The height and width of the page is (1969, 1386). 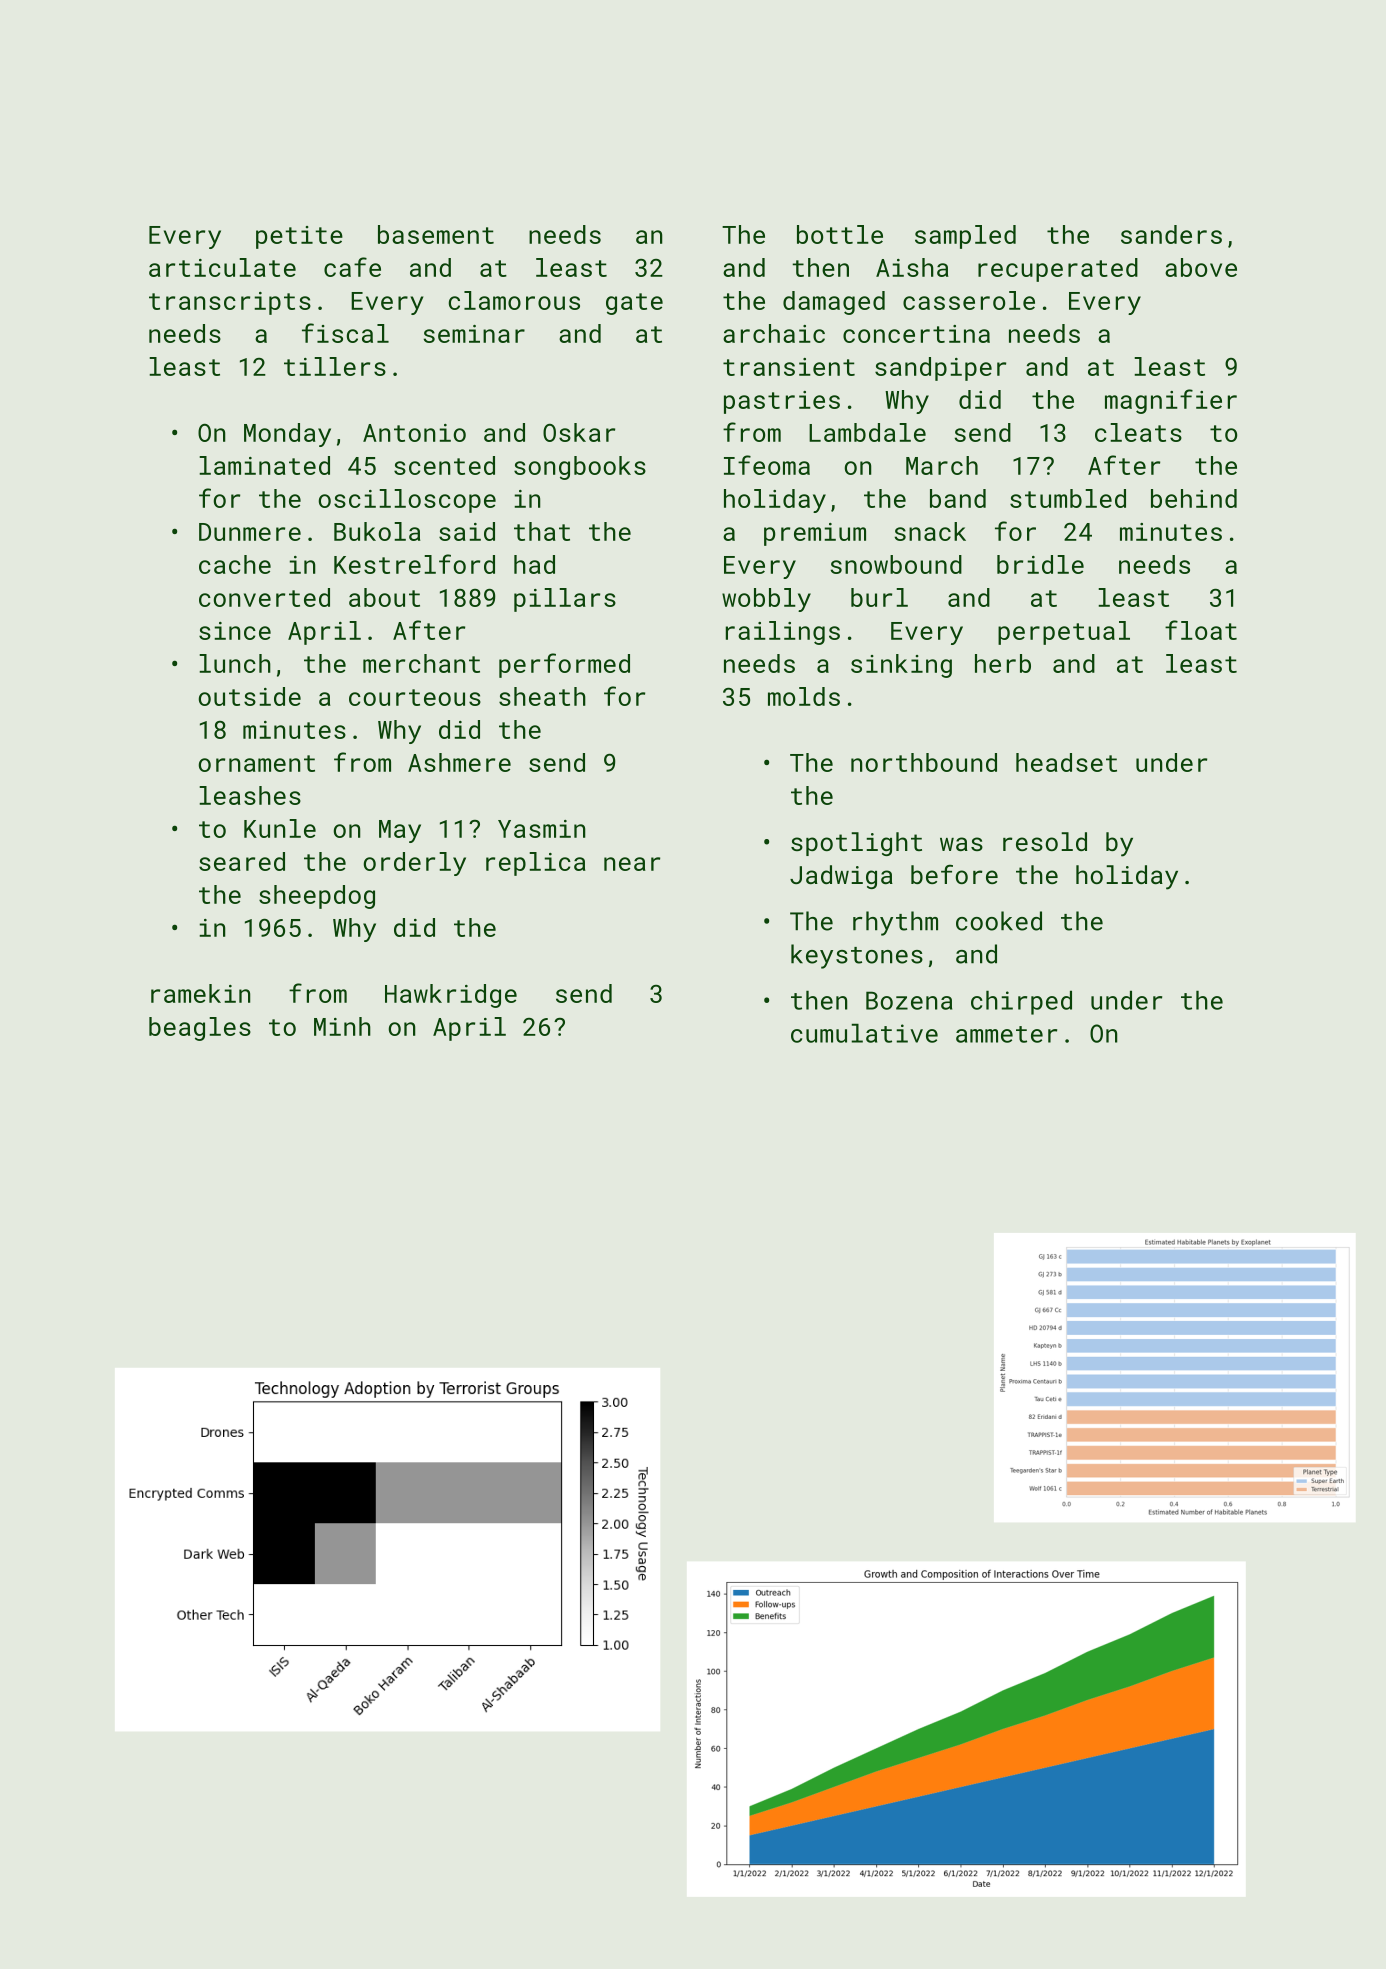 I want to click on petite, so click(x=299, y=237).
